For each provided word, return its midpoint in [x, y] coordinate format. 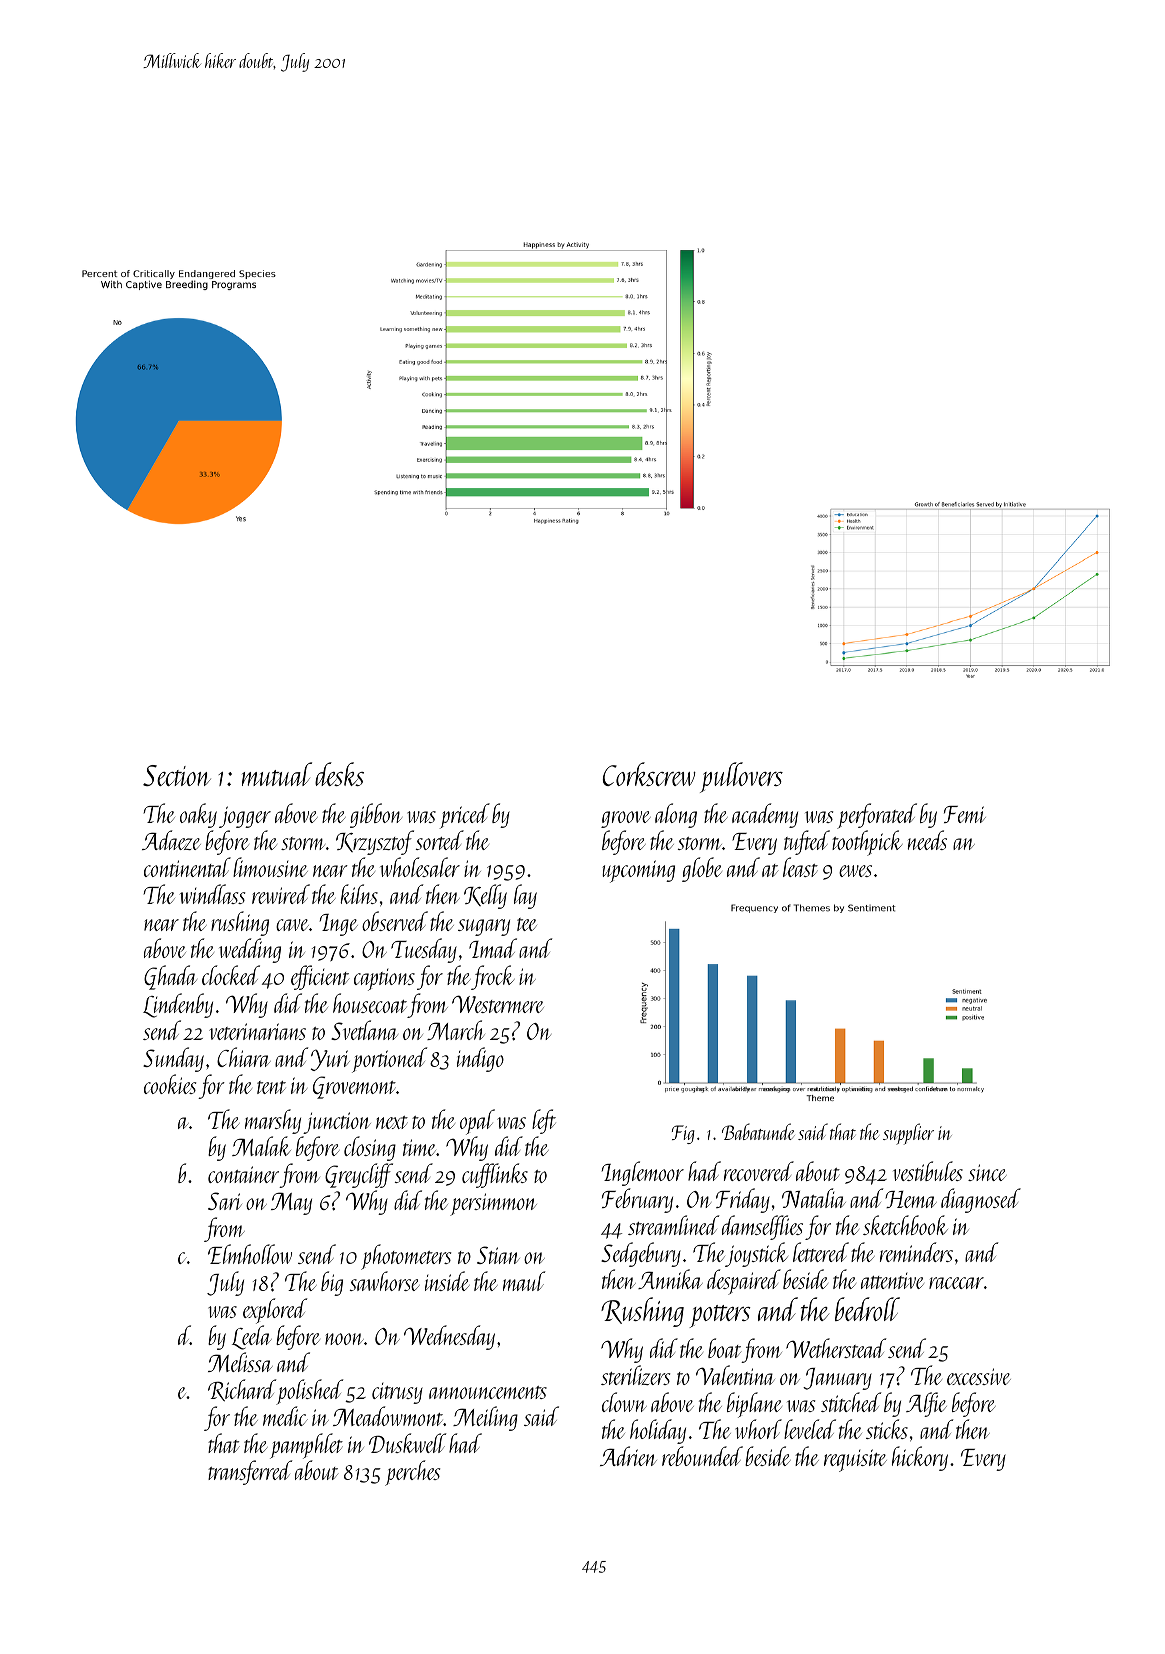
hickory [920, 1458]
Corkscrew [649, 774]
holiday [658, 1431]
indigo [480, 1059]
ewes [855, 871]
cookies [170, 1084]
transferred [250, 1473]
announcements [488, 1392]
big [332, 1283]
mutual [277, 774]
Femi [965, 814]
